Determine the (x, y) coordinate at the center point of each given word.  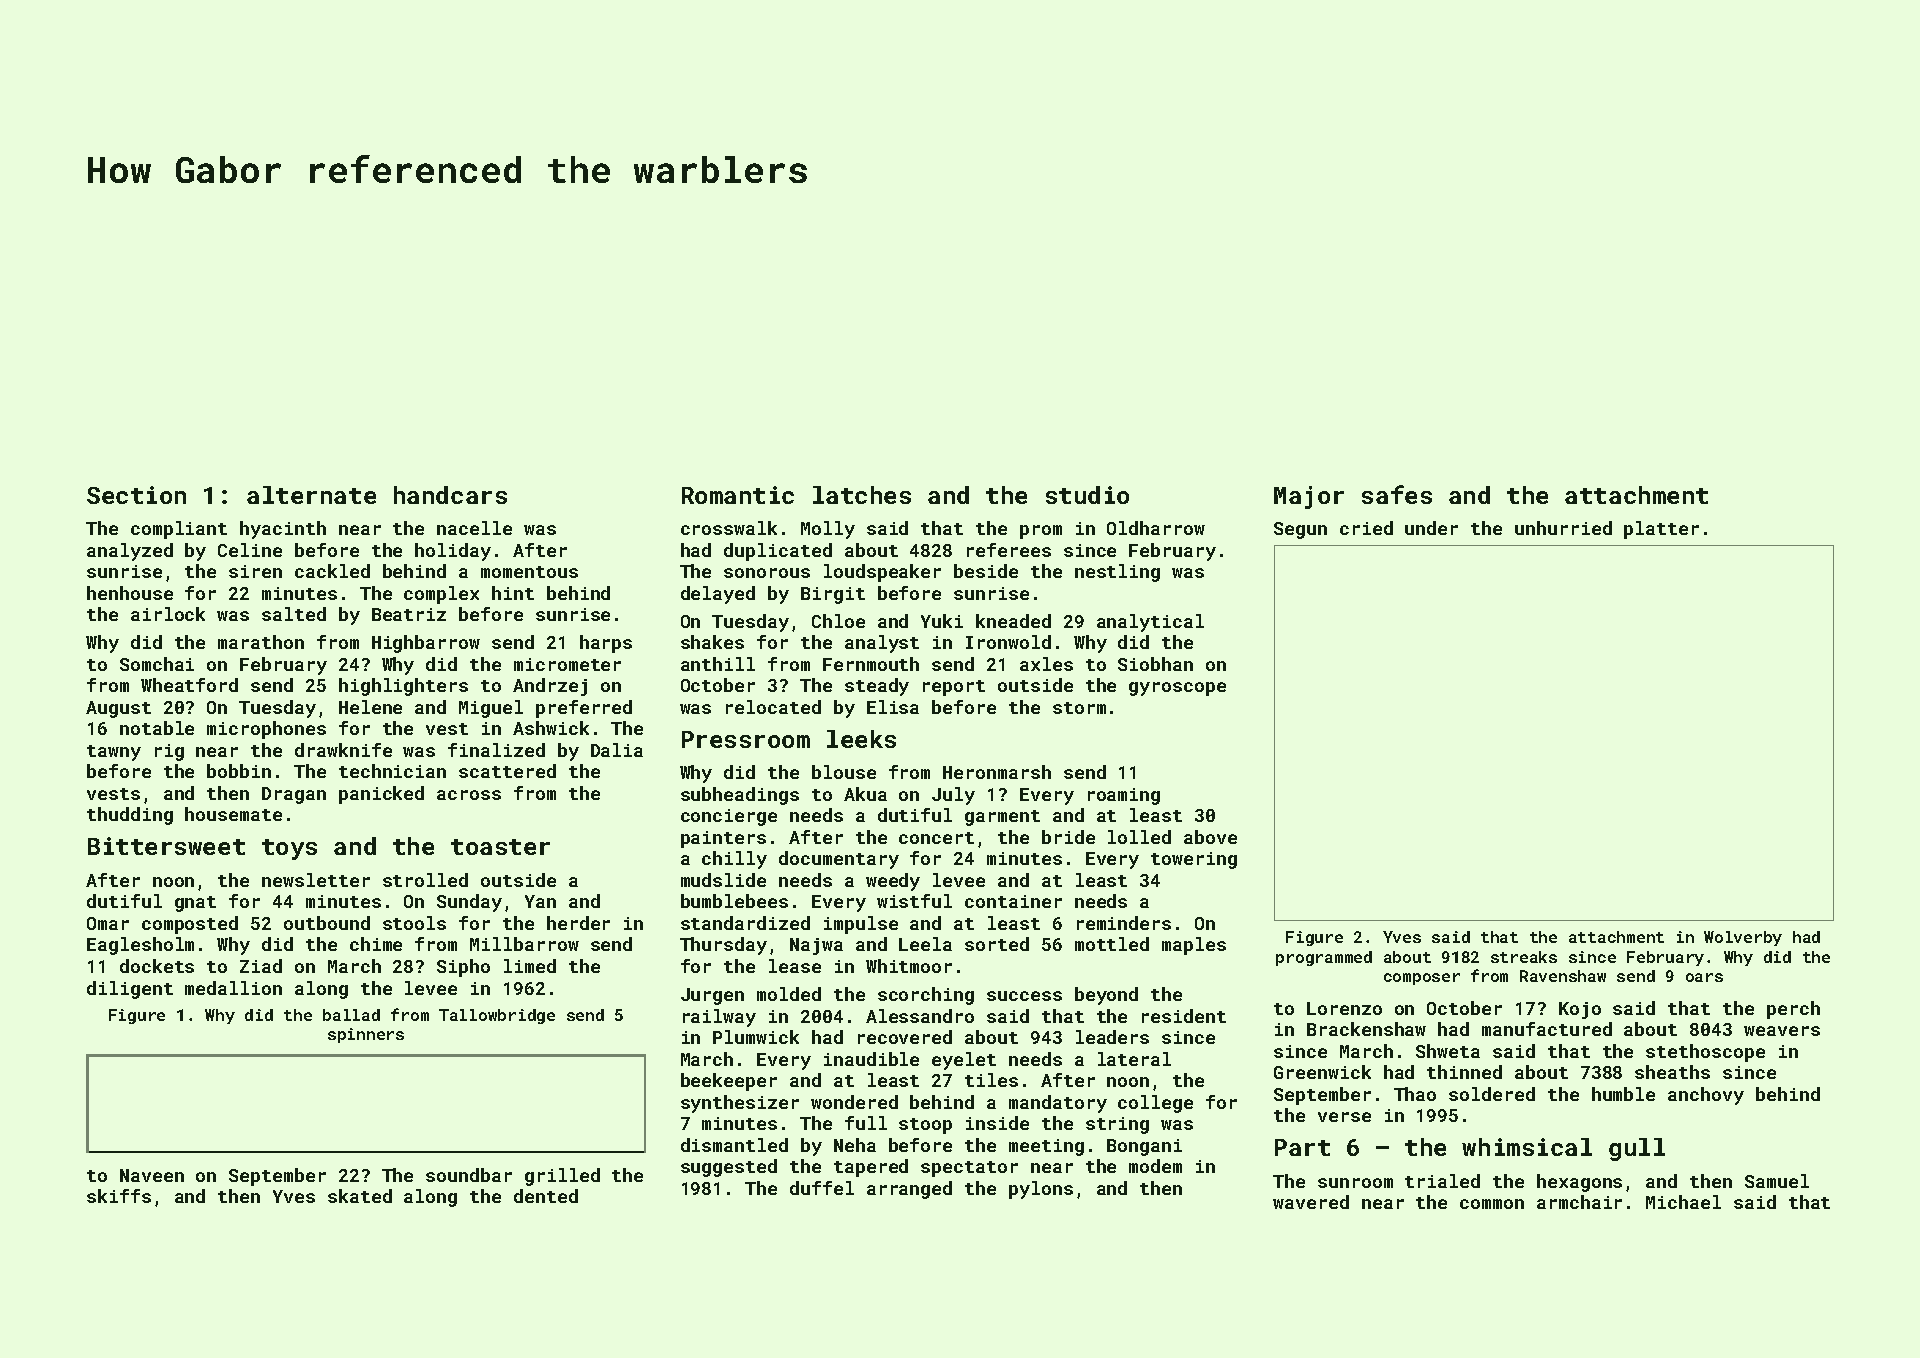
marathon (261, 642)
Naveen (152, 1175)
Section (136, 495)
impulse (861, 925)
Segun (1300, 530)
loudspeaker (882, 573)
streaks (1524, 957)
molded (789, 994)
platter (1661, 530)
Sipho (463, 968)
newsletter (316, 880)
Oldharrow (1156, 528)
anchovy (1706, 1096)
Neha (855, 1145)
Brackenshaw (1366, 1029)
